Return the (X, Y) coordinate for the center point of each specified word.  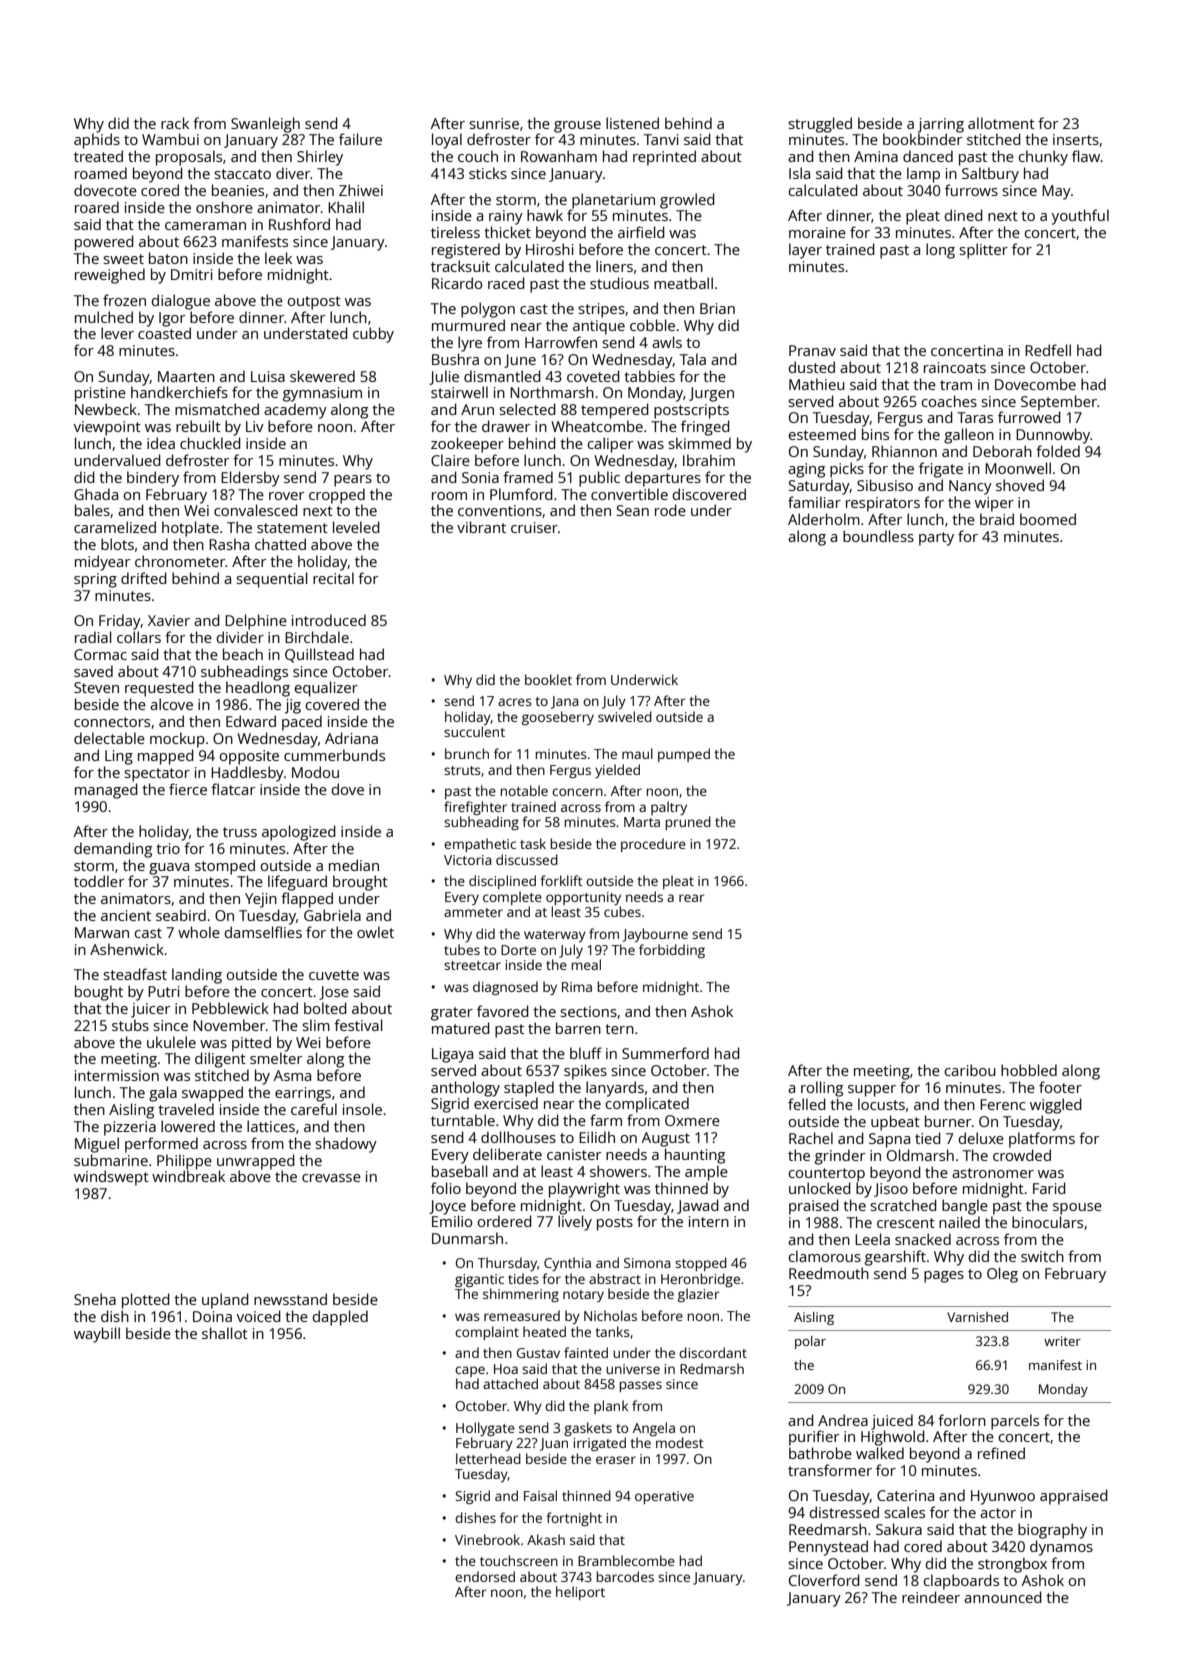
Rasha (229, 544)
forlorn (962, 1420)
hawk (545, 215)
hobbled (1029, 1070)
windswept (111, 1178)
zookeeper (467, 445)
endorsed (485, 1576)
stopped (701, 1264)
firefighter (475, 808)
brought (360, 883)
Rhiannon (904, 451)
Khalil (346, 207)
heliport (580, 1593)
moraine (817, 232)
